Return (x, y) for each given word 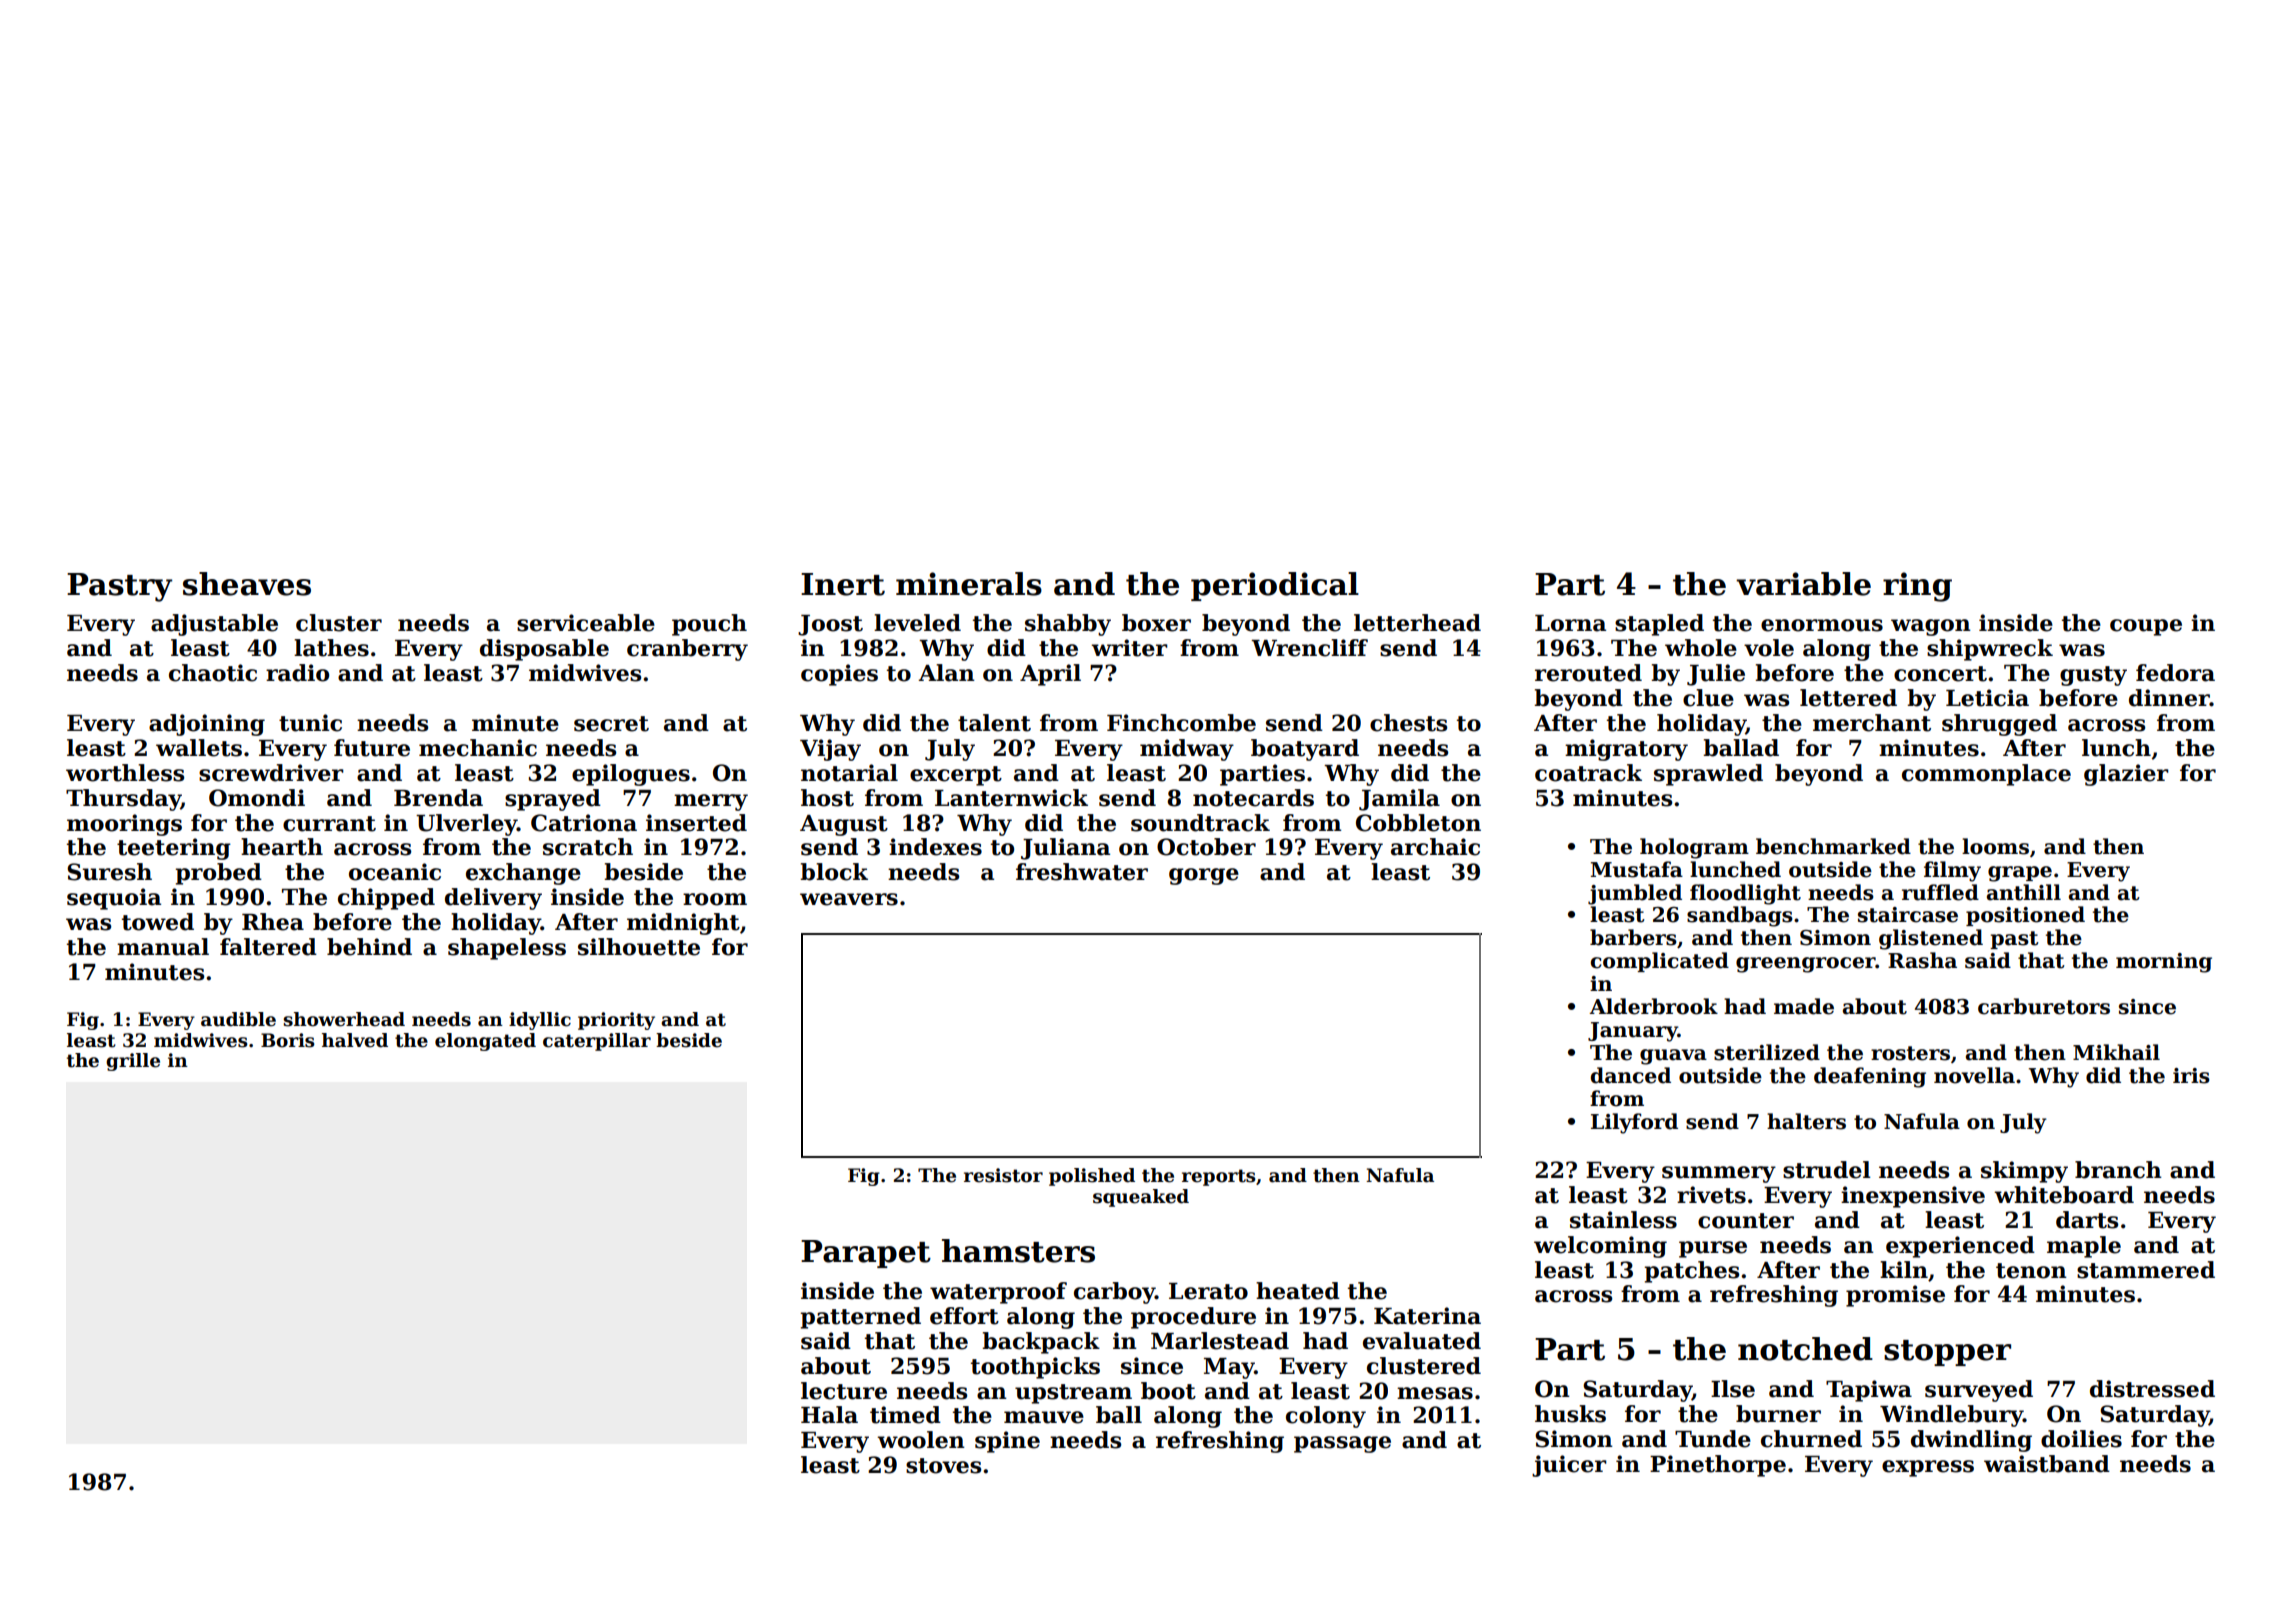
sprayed (553, 800)
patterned (860, 1318)
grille (133, 1062)
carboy (1114, 1293)
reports (1219, 1177)
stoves (943, 1466)
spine (1007, 1442)
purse (1713, 1249)
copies (839, 675)
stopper (1947, 1353)
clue (1708, 698)
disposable (544, 650)
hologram (1694, 848)
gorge (1204, 876)
